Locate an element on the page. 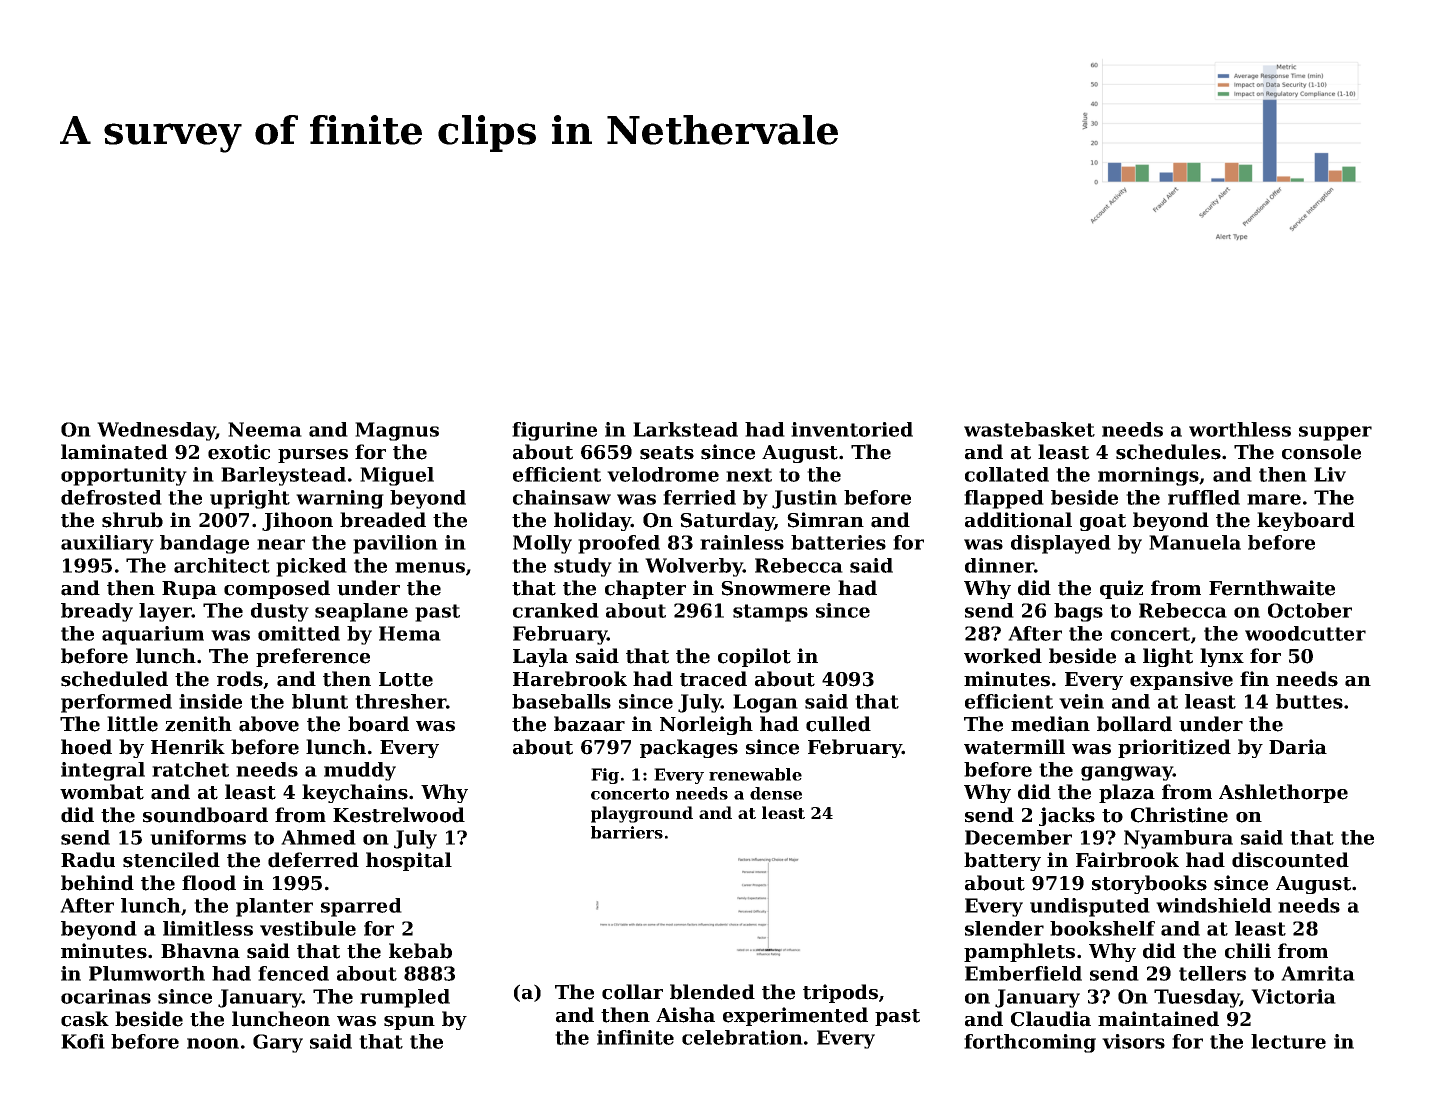  Neema is located at coordinates (265, 429).
